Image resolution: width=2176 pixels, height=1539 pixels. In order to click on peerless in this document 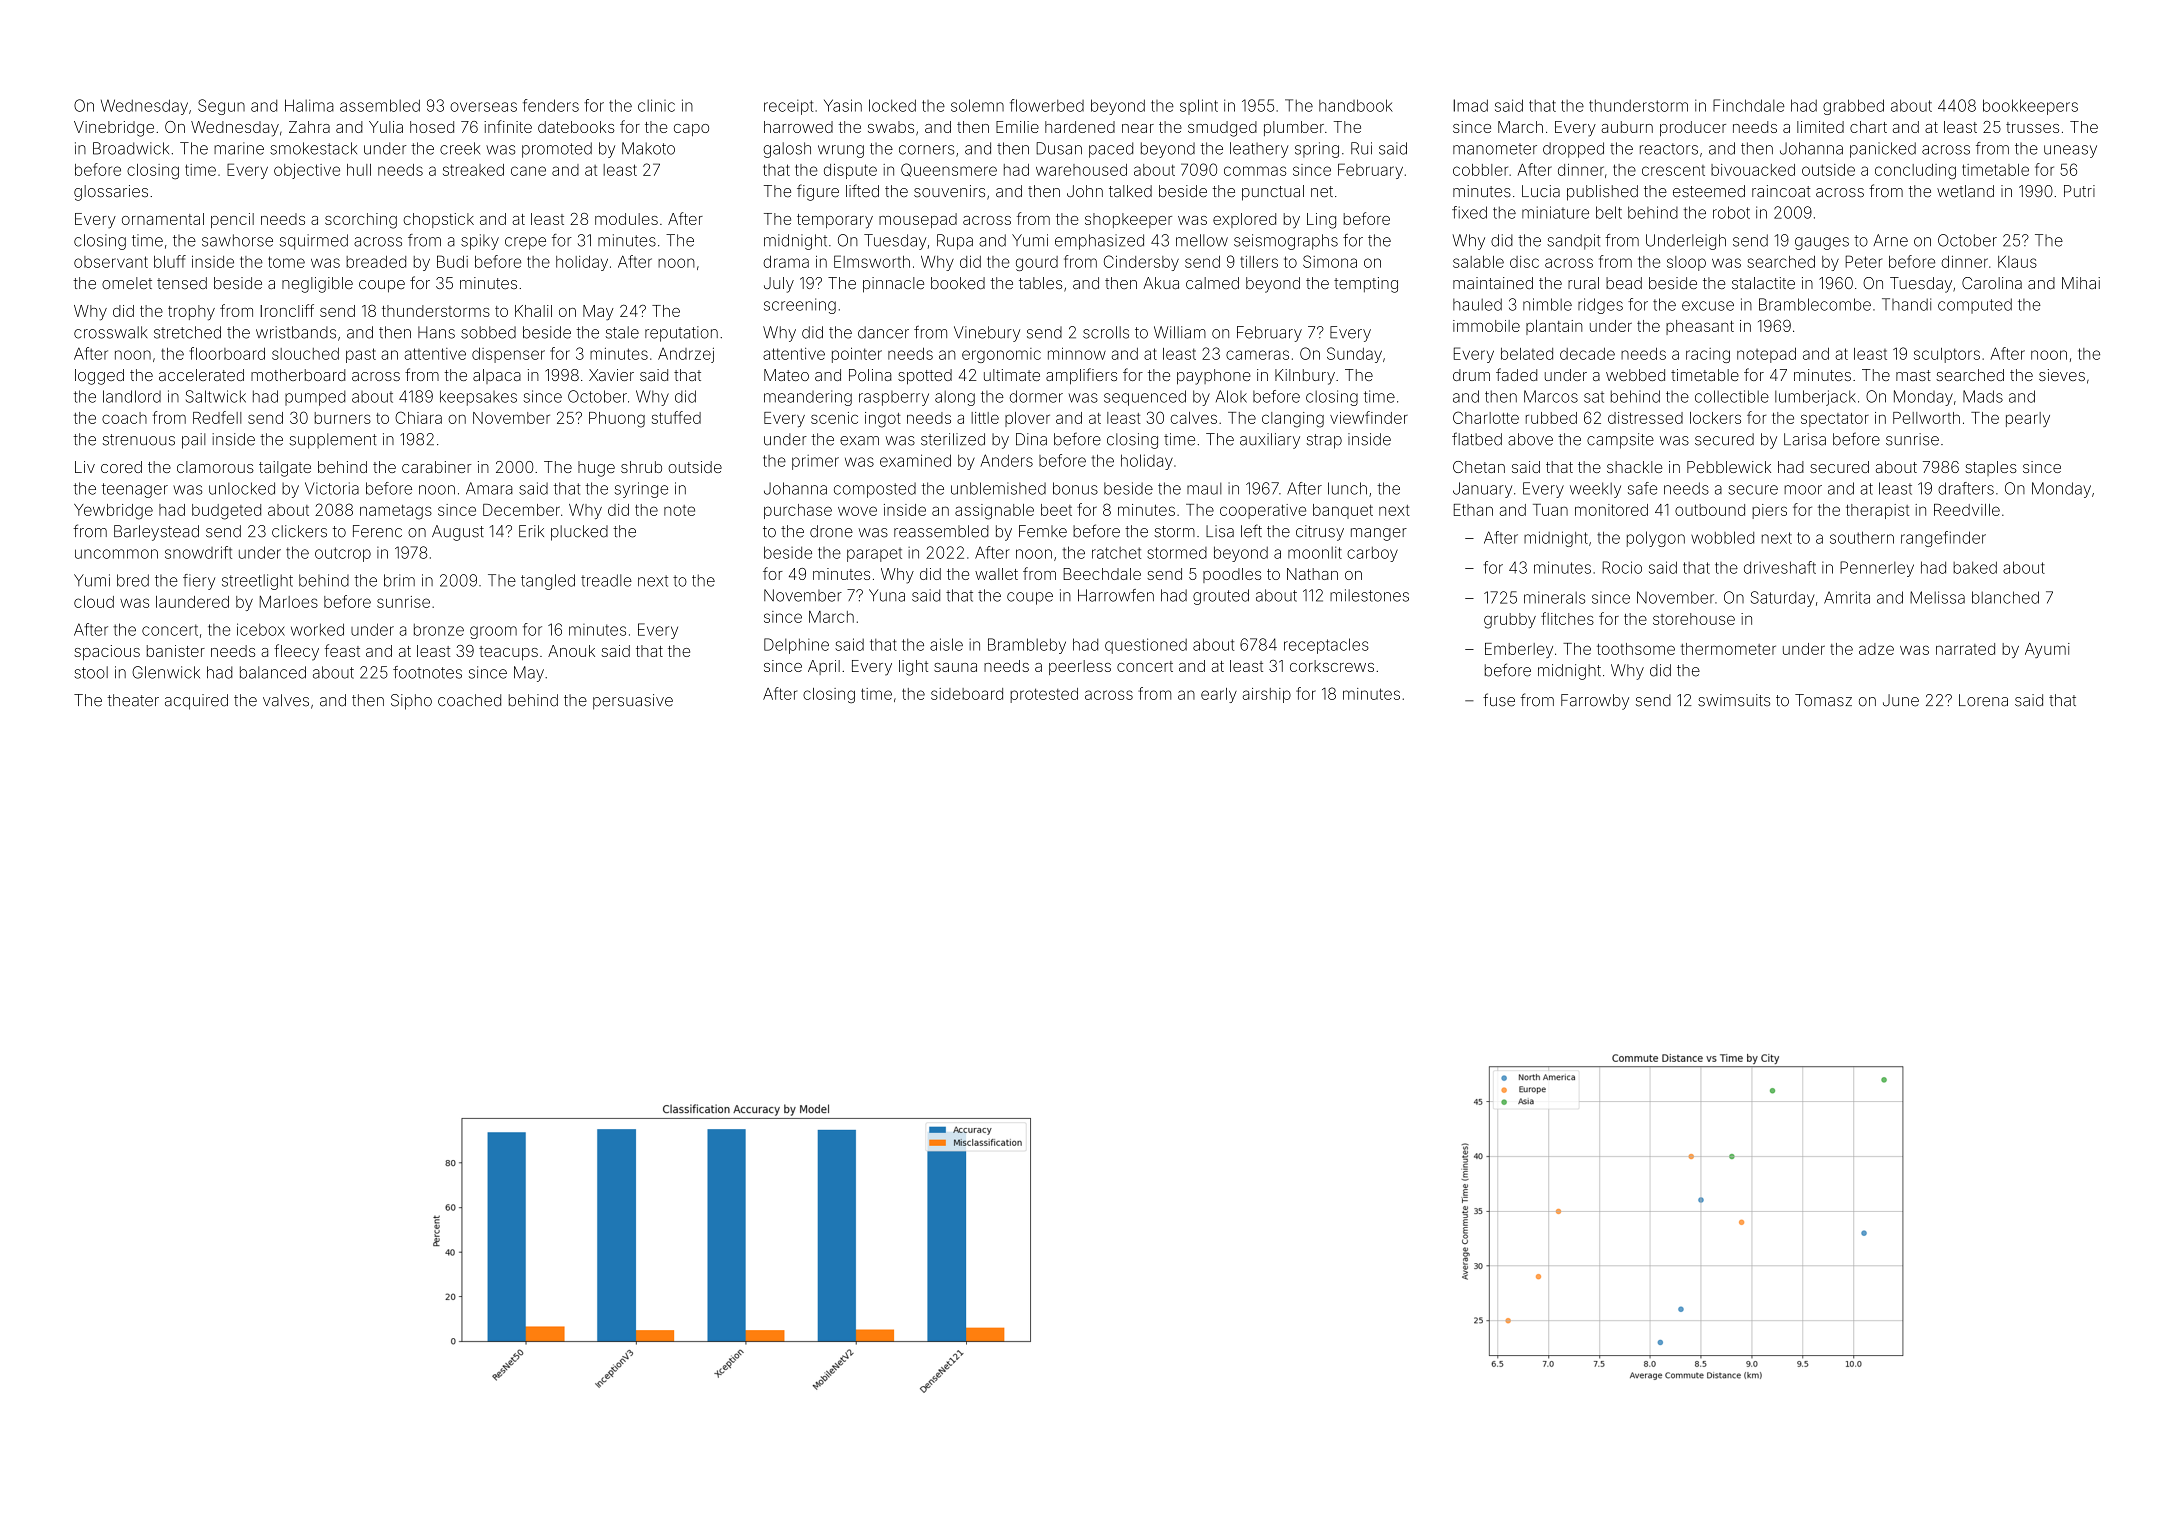, I will do `click(1080, 667)`.
